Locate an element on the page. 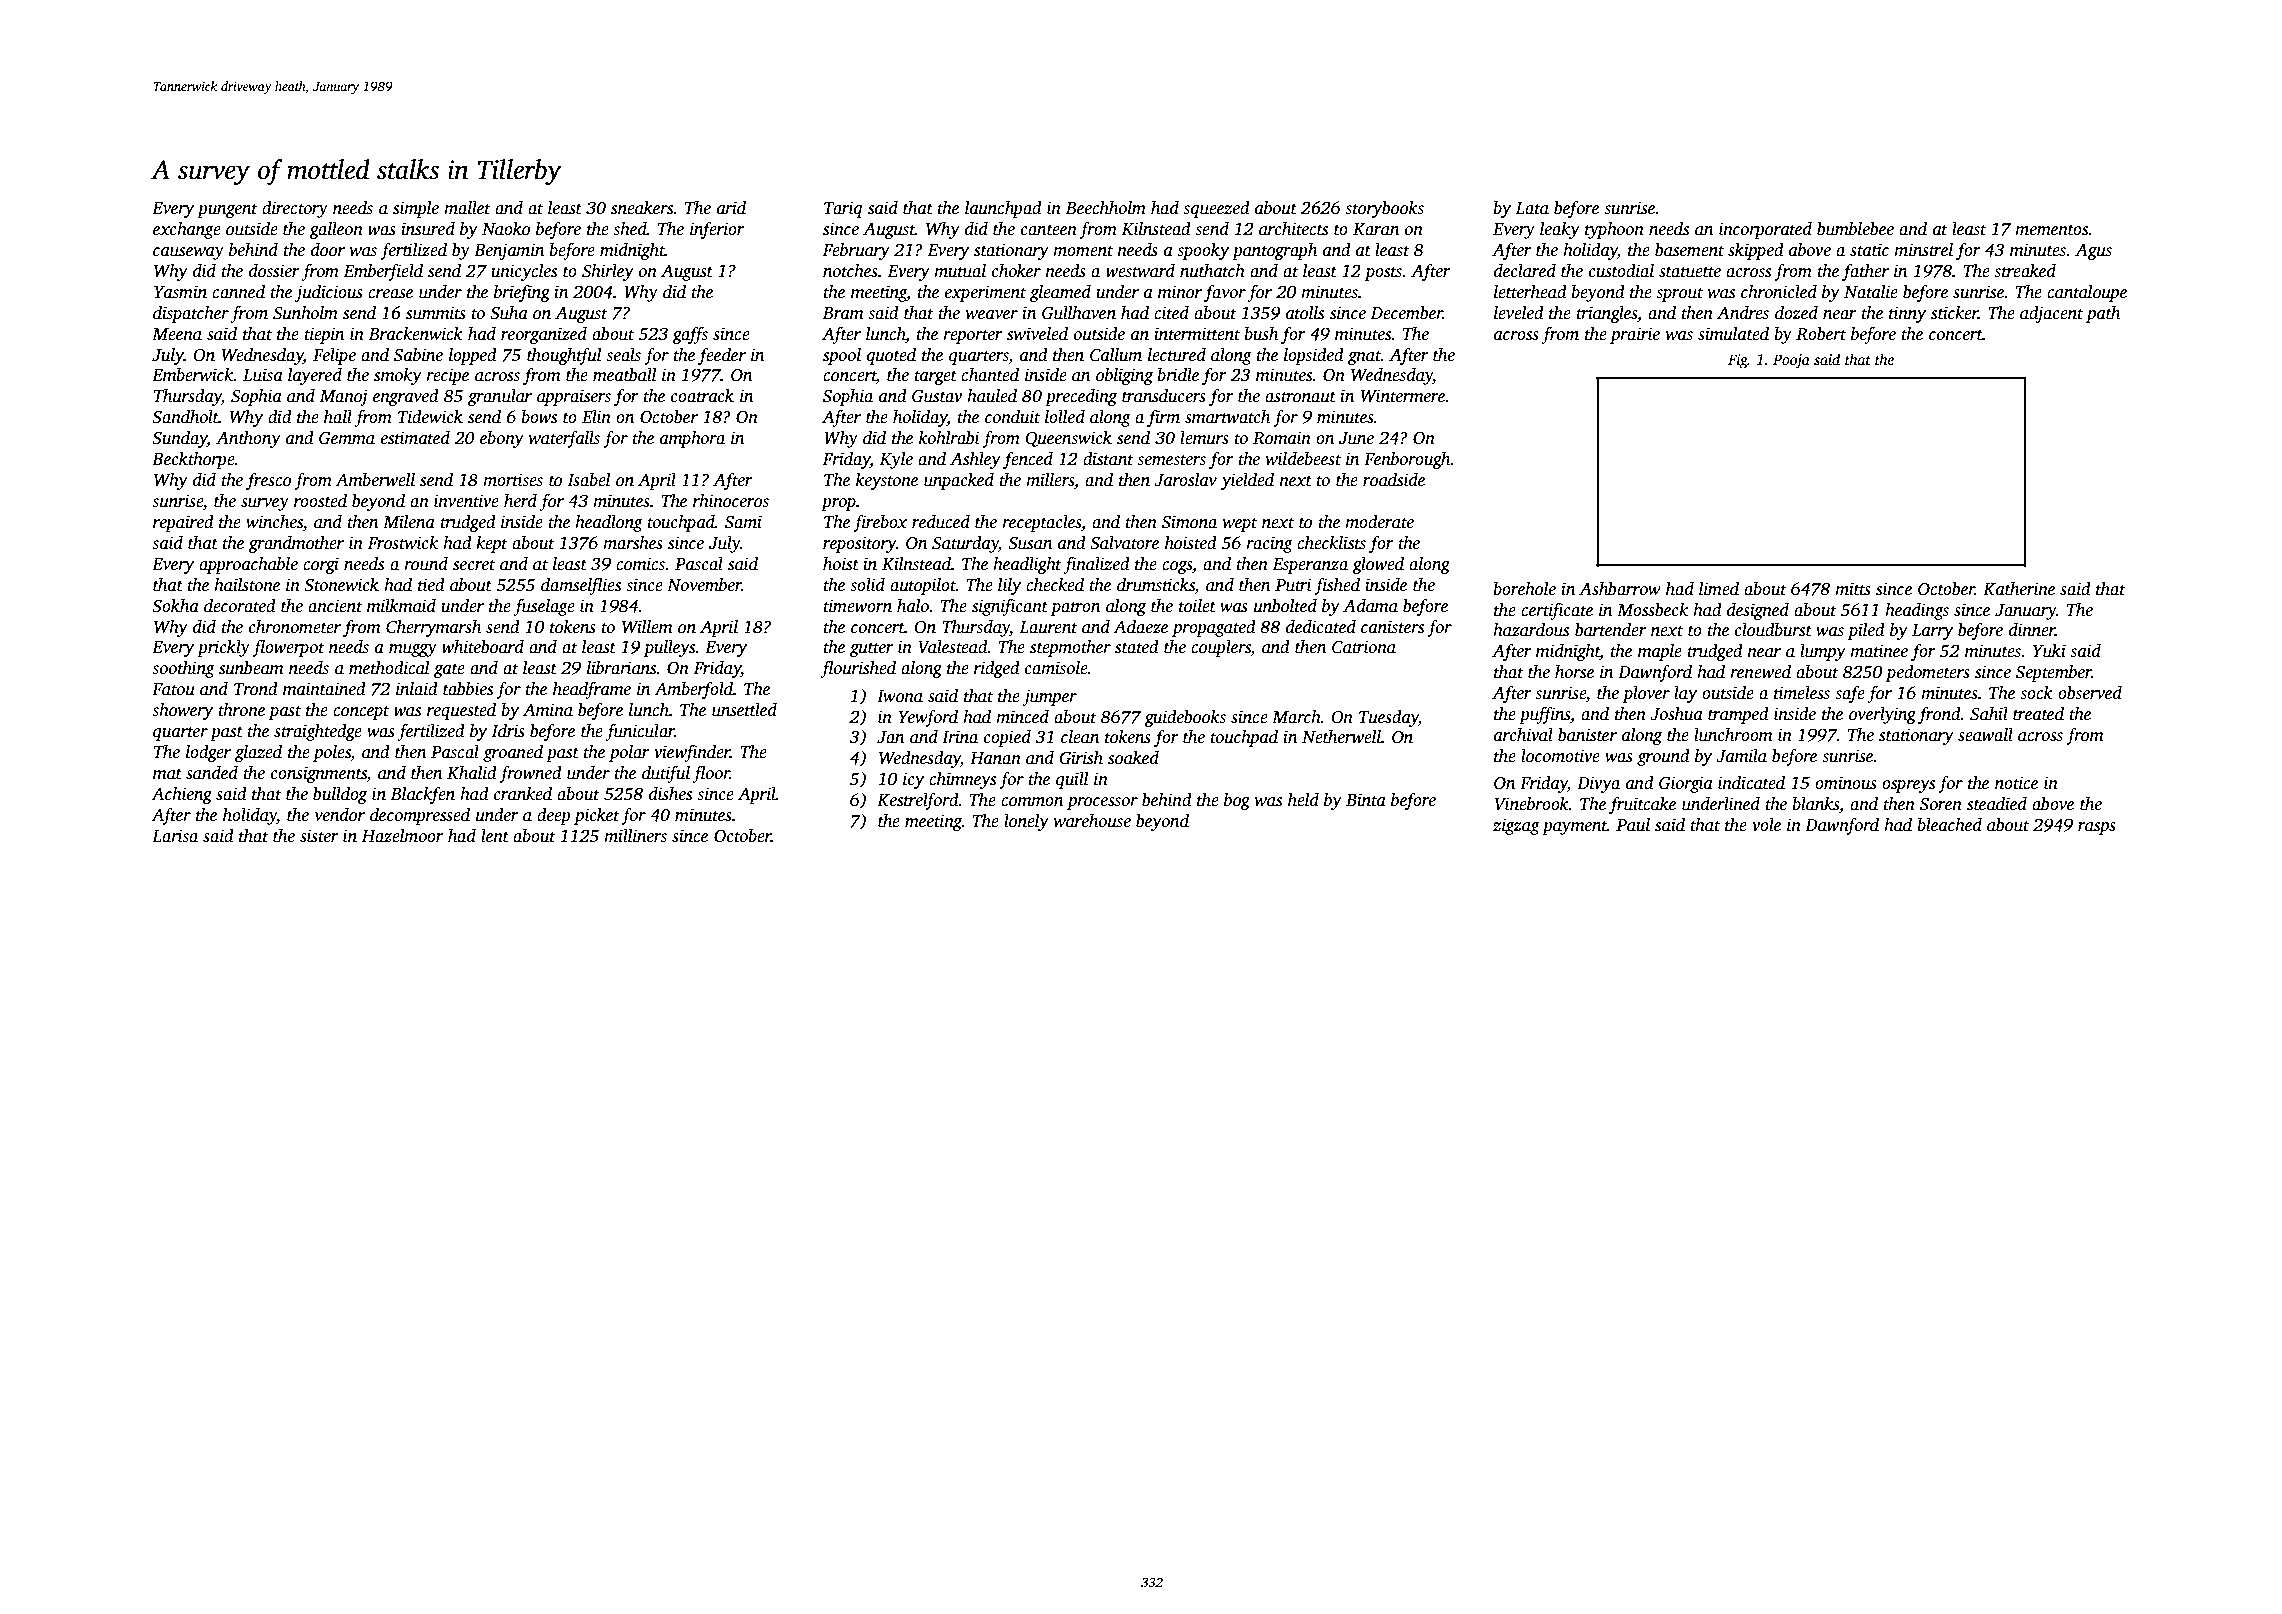  headlight is located at coordinates (1027, 565).
